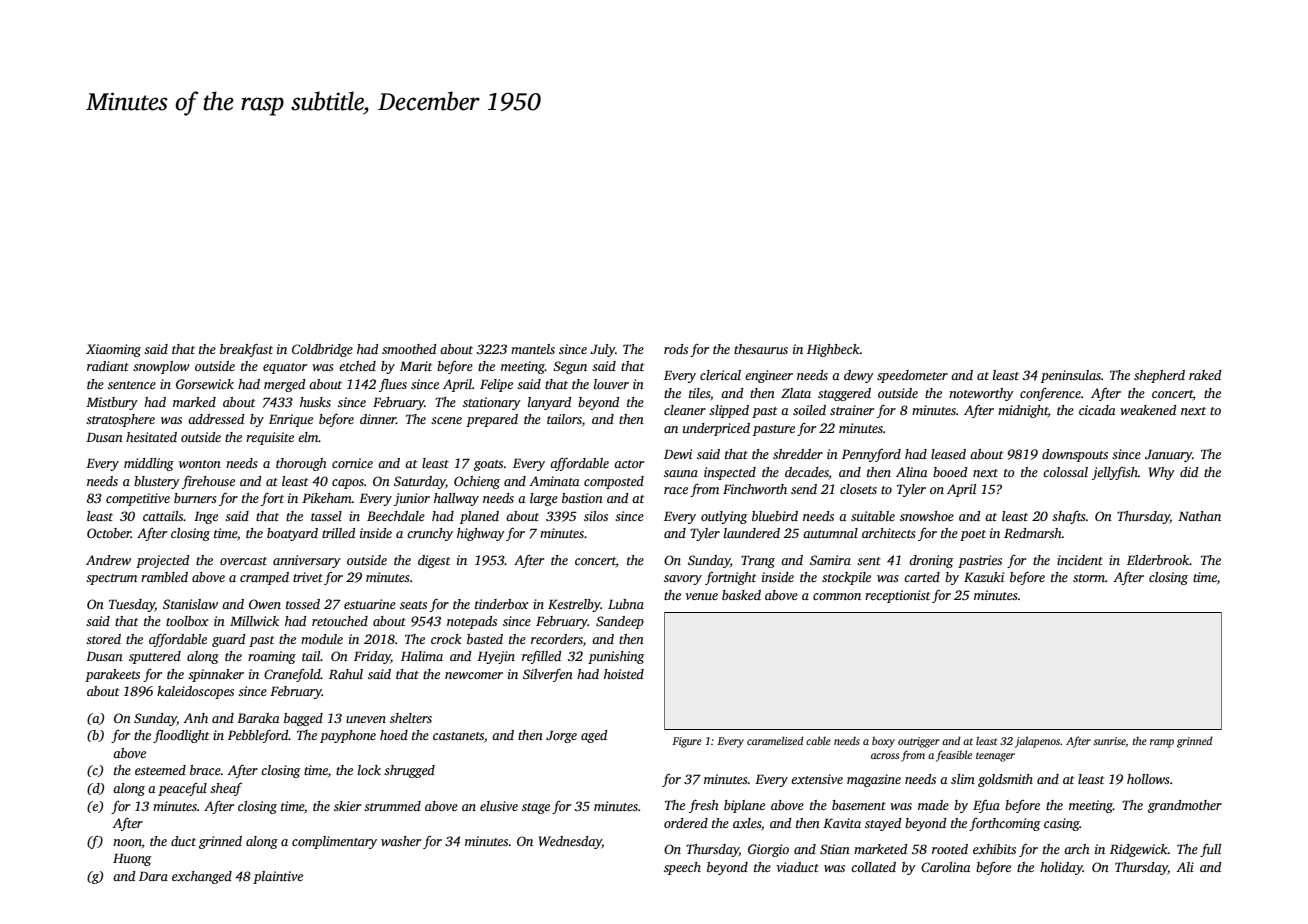  I want to click on Samira, so click(830, 560).
